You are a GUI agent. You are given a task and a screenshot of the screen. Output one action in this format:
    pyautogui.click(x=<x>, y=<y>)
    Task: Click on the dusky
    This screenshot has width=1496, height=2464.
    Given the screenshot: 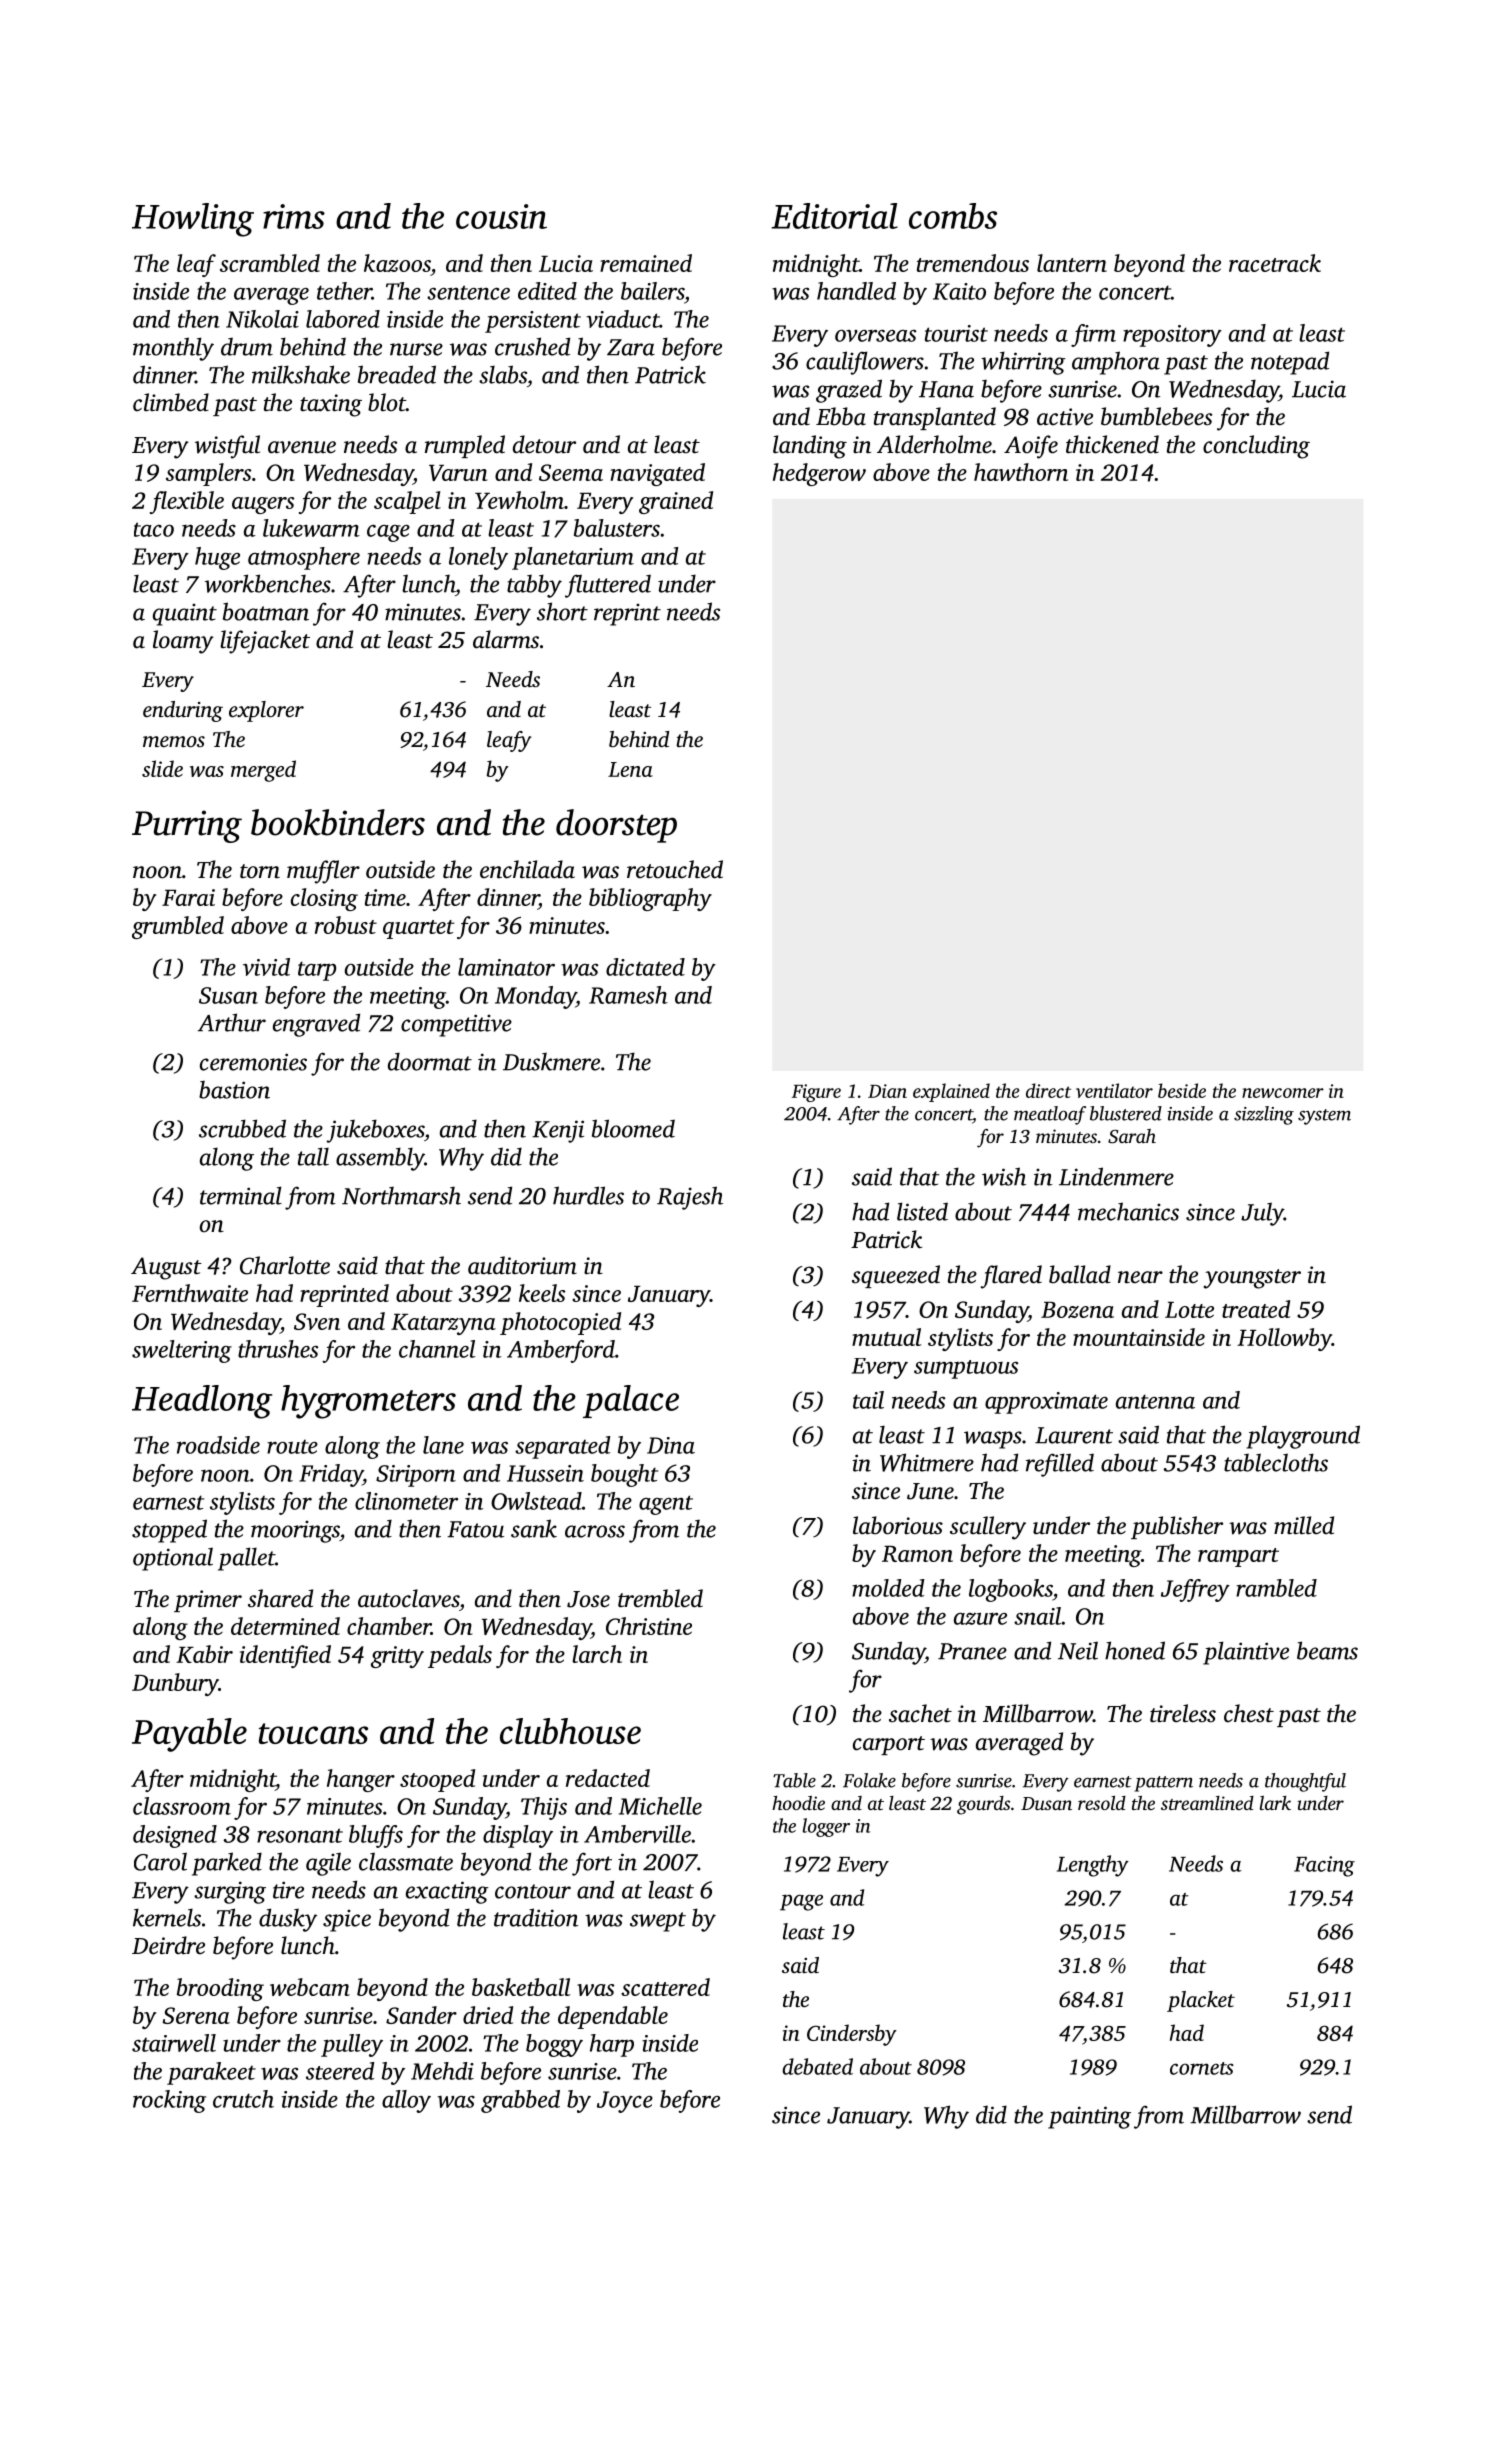 What is the action you would take?
    pyautogui.click(x=288, y=1920)
